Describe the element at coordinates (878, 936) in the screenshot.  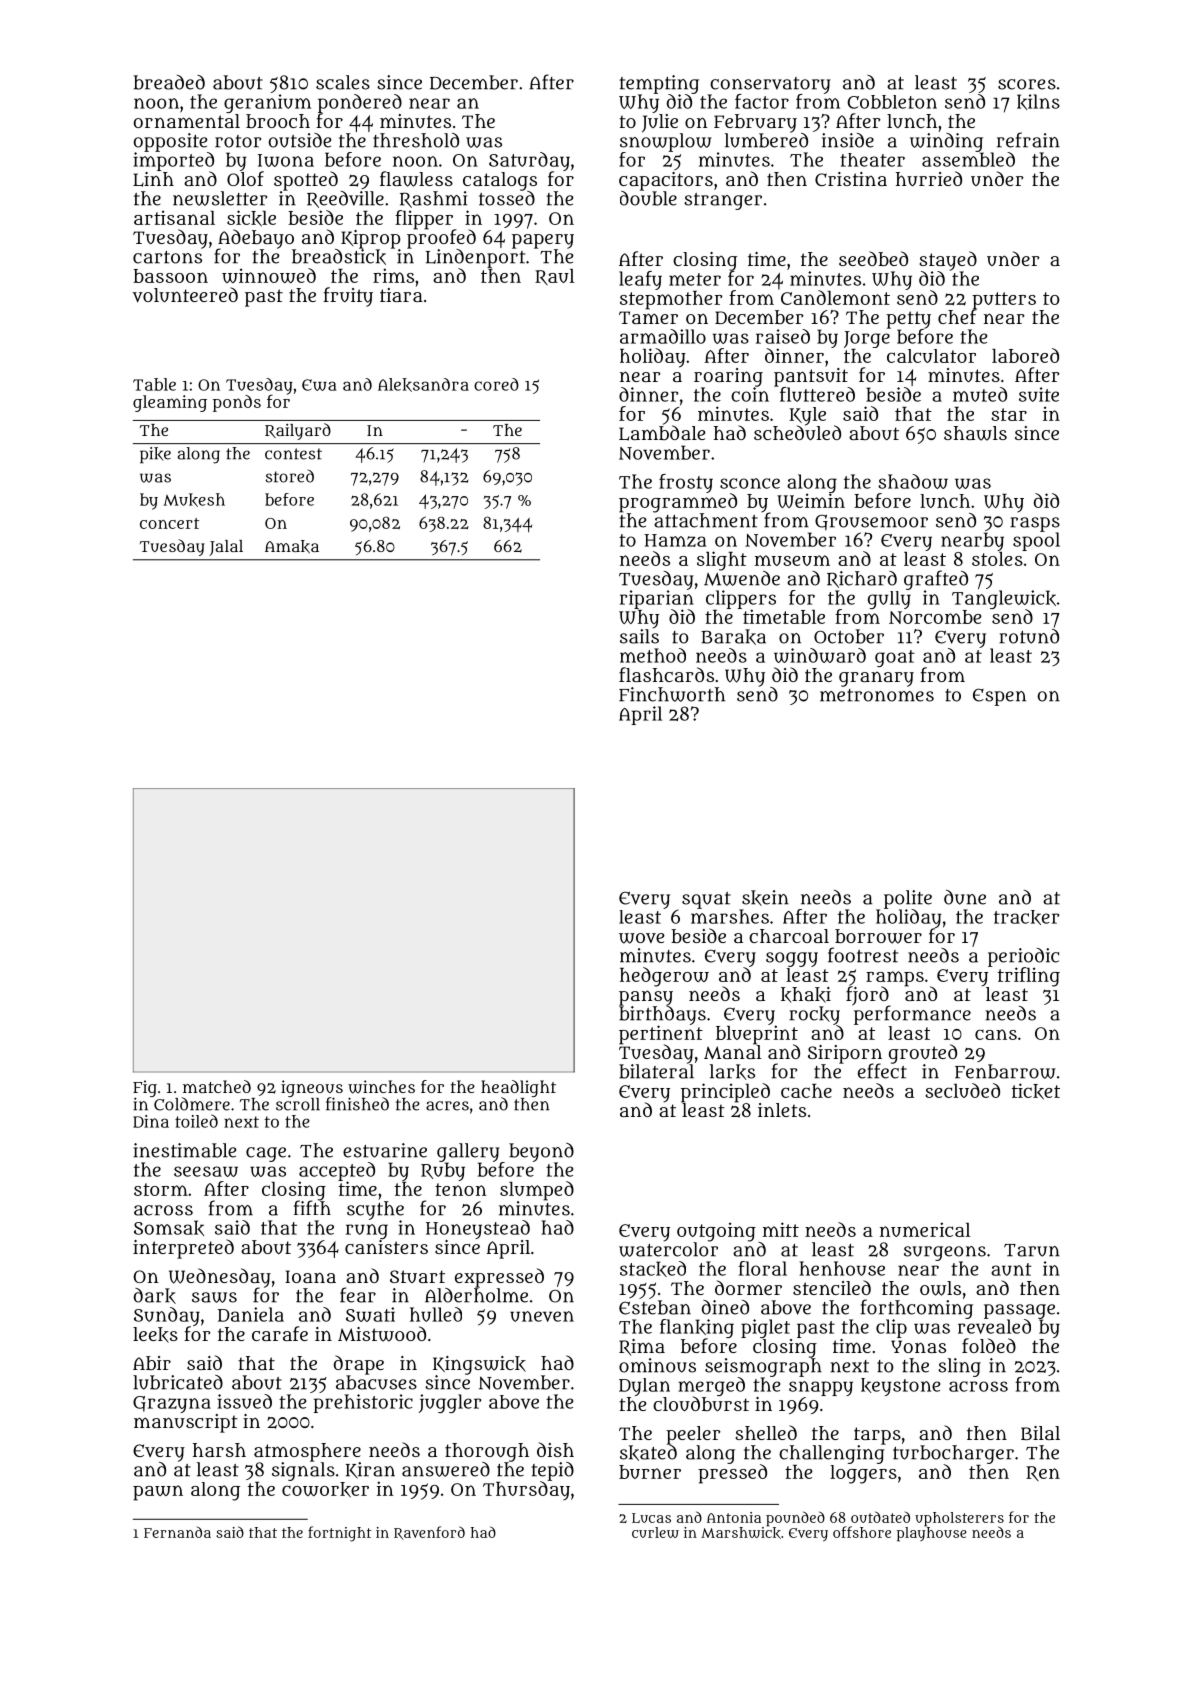
I see `borrower` at that location.
